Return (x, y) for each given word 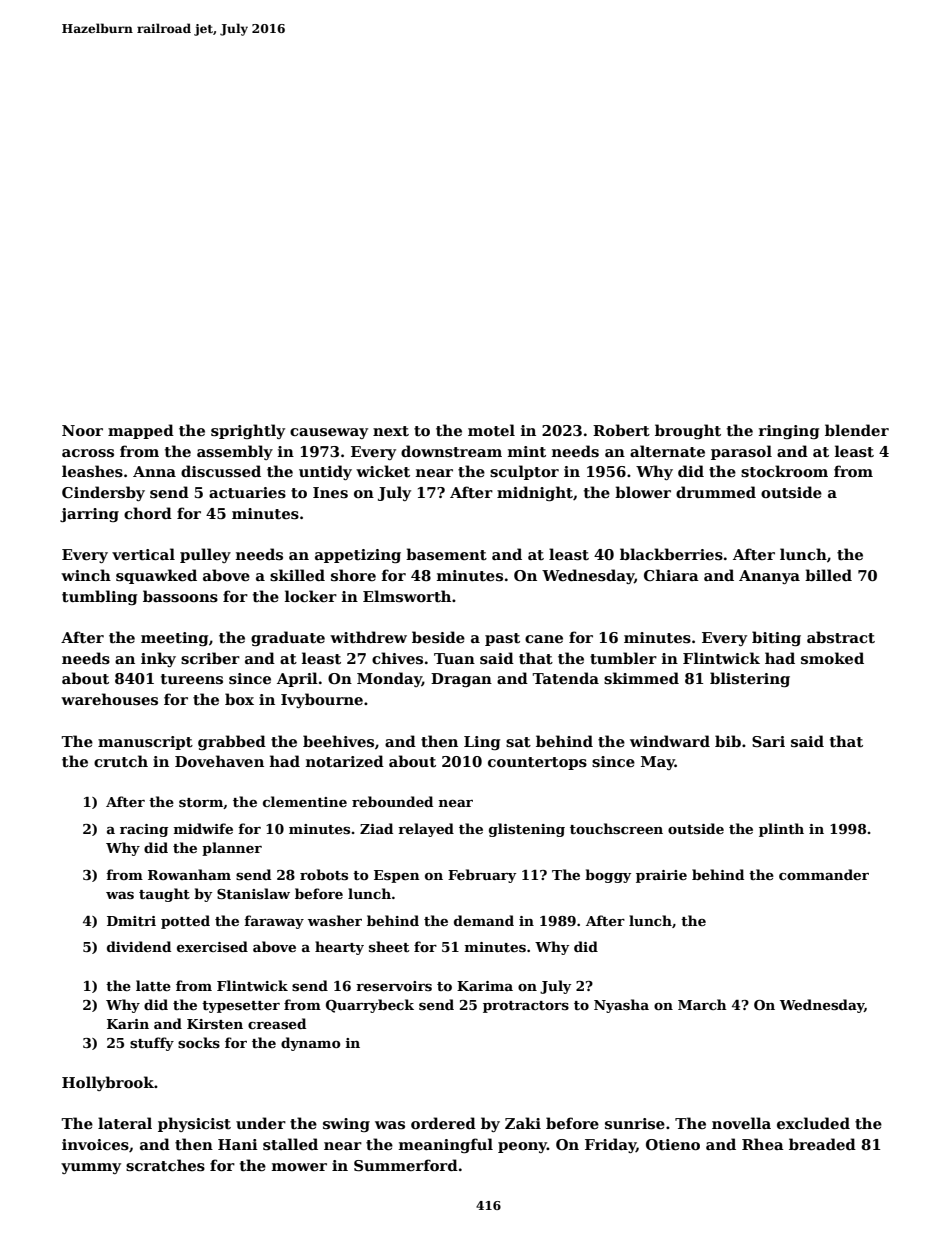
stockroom (784, 471)
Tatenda (565, 678)
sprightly (248, 431)
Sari (768, 741)
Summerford (406, 1165)
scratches (165, 1165)
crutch (121, 761)
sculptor (524, 472)
